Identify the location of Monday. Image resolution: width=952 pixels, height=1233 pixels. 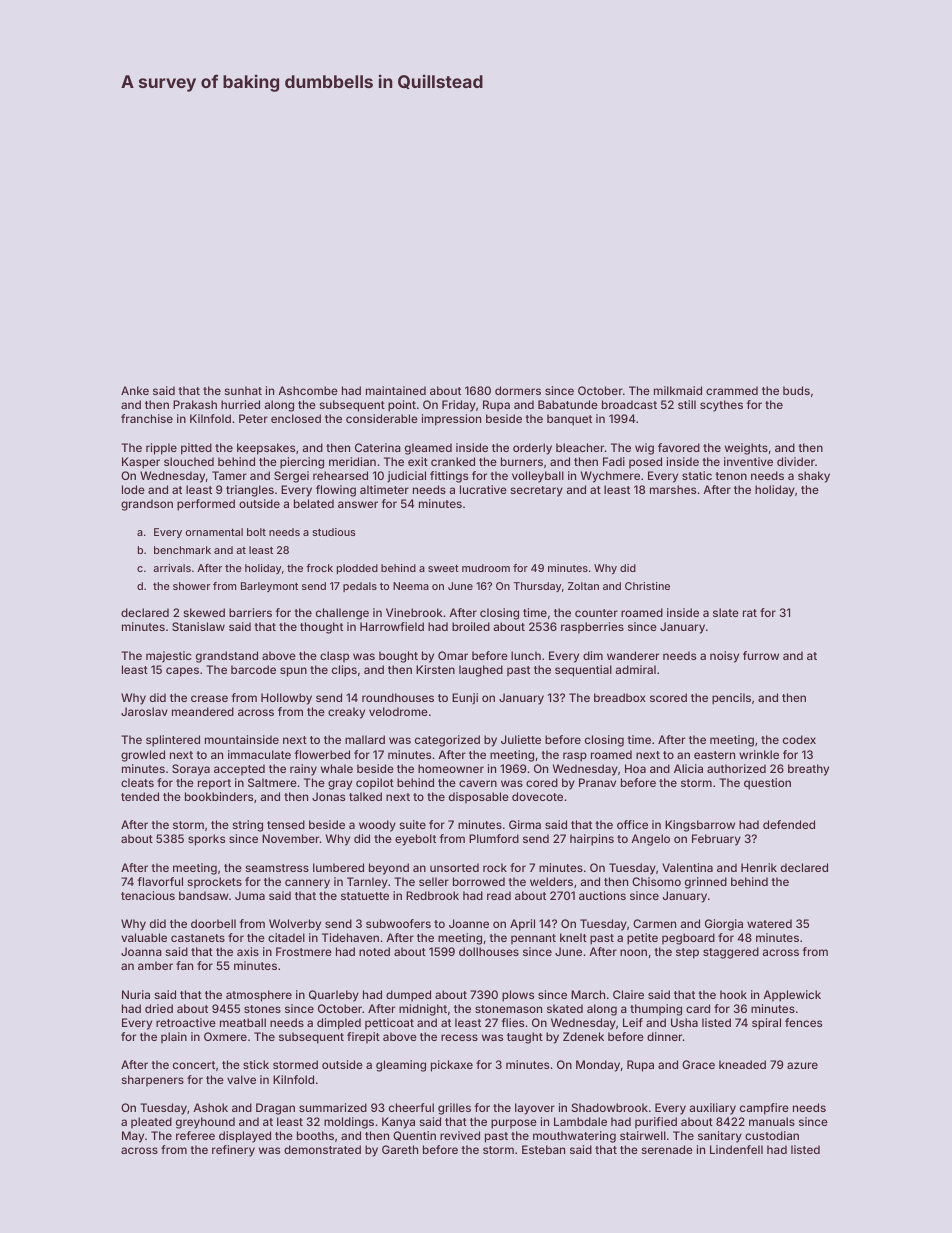
(598, 1066).
